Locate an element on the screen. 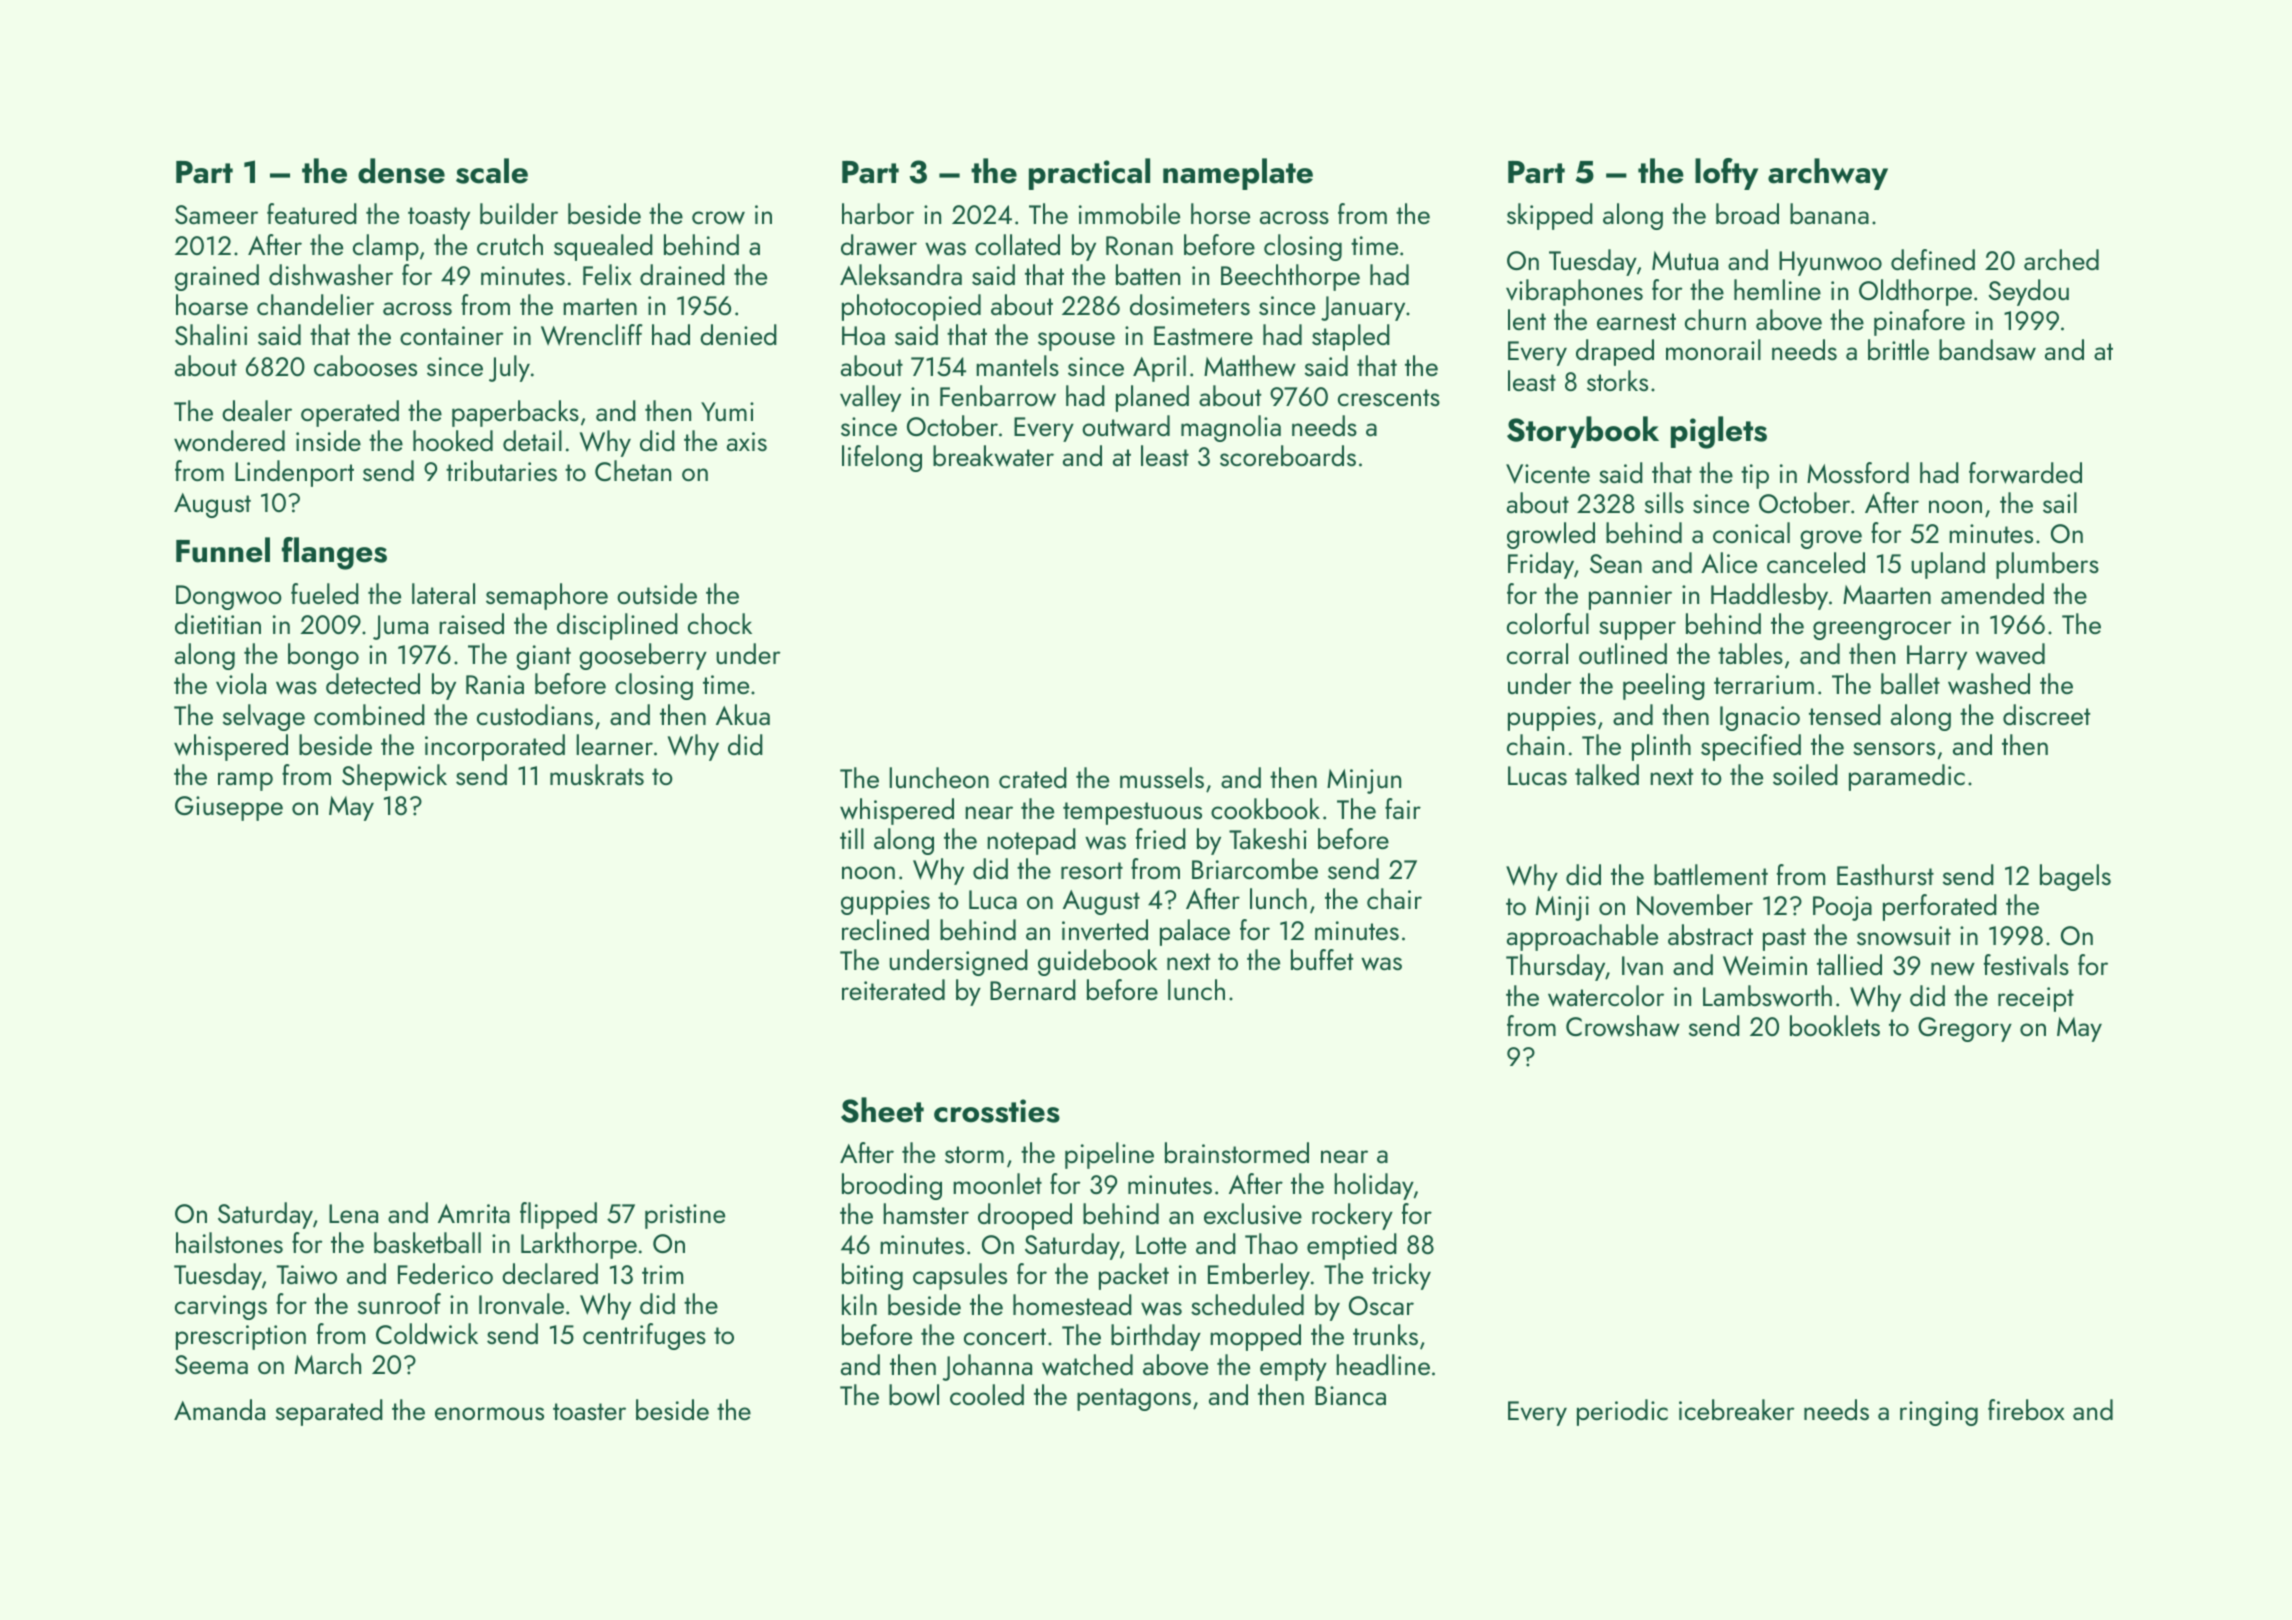 The height and width of the screenshot is (1620, 2292). Mossford is located at coordinates (1858, 472).
